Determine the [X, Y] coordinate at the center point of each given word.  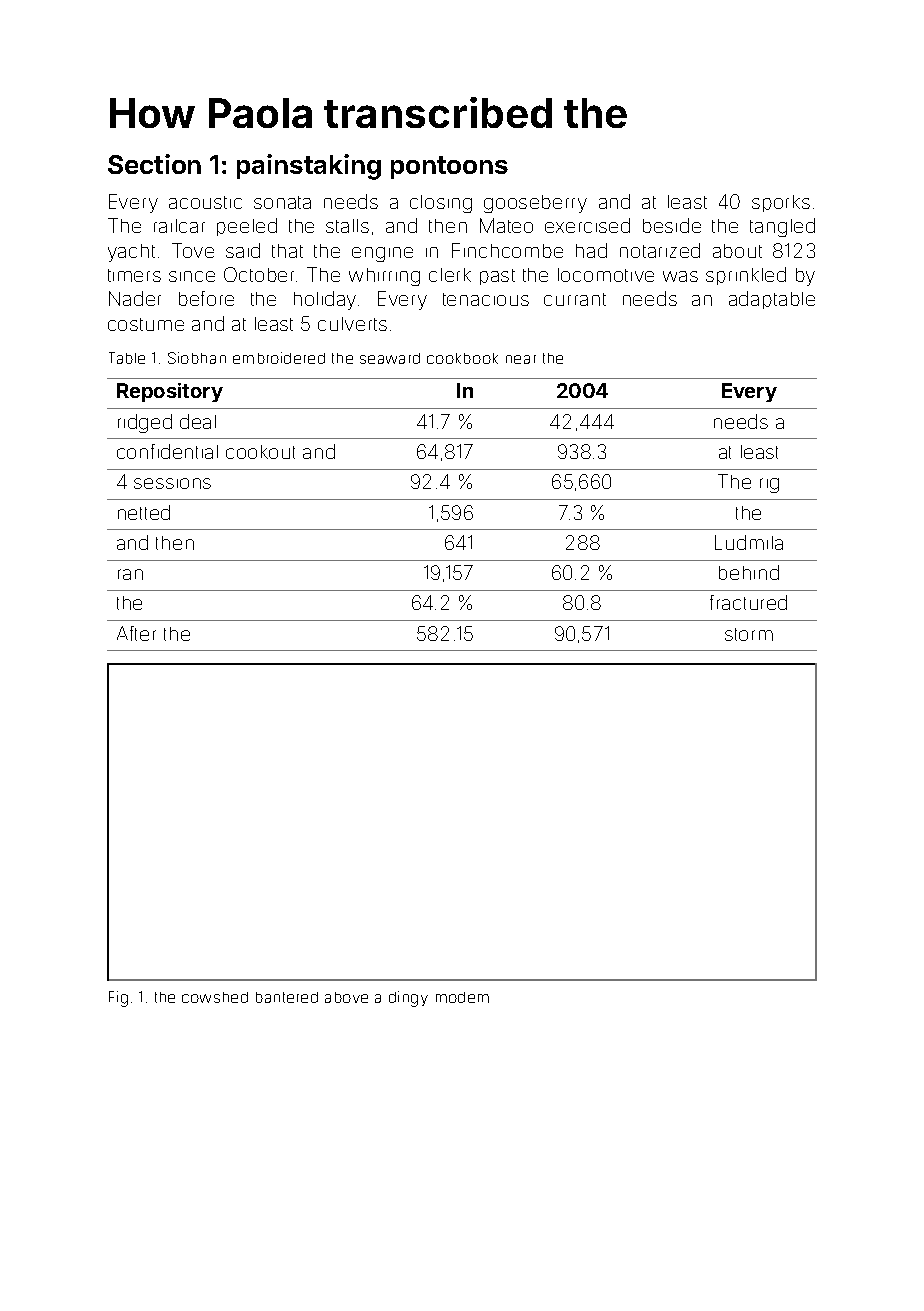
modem [462, 997]
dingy [408, 999]
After [136, 633]
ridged [145, 423]
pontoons [449, 167]
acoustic [205, 202]
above [346, 997]
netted [144, 512]
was [680, 276]
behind [749, 572]
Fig [118, 999]
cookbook [462, 358]
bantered [287, 997]
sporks [781, 203]
